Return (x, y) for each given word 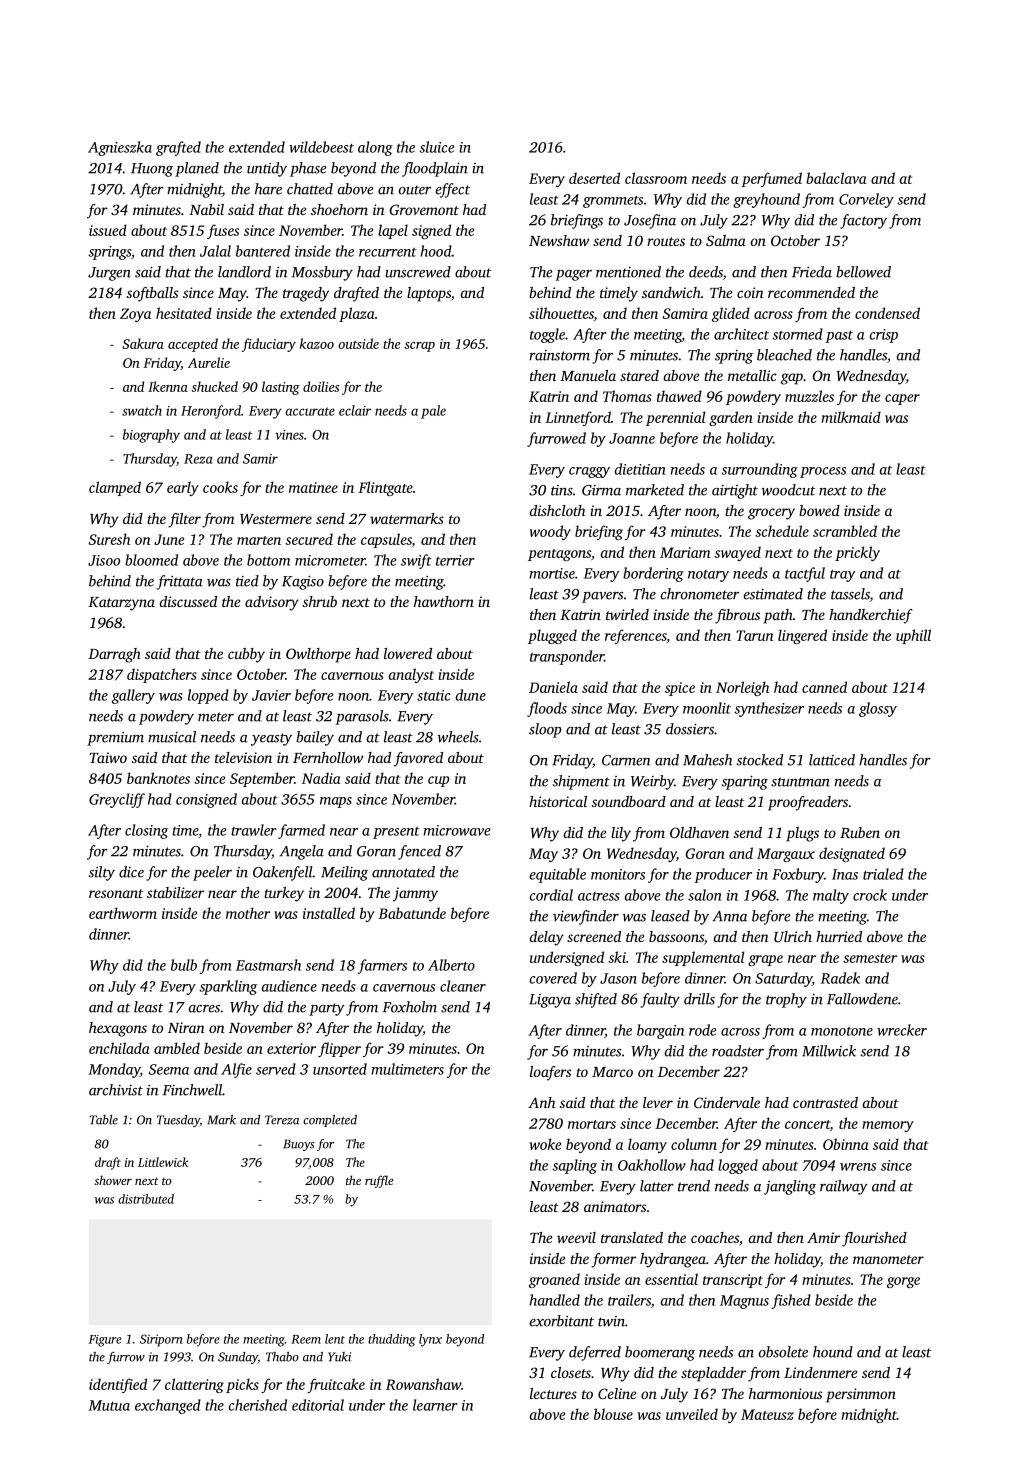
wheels (458, 737)
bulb (184, 965)
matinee (313, 487)
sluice (436, 147)
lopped (208, 696)
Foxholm (410, 1007)
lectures (553, 1393)
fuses (223, 231)
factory (863, 221)
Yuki (339, 1357)
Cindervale (727, 1102)
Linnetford (578, 418)
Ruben (860, 832)
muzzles (809, 396)
